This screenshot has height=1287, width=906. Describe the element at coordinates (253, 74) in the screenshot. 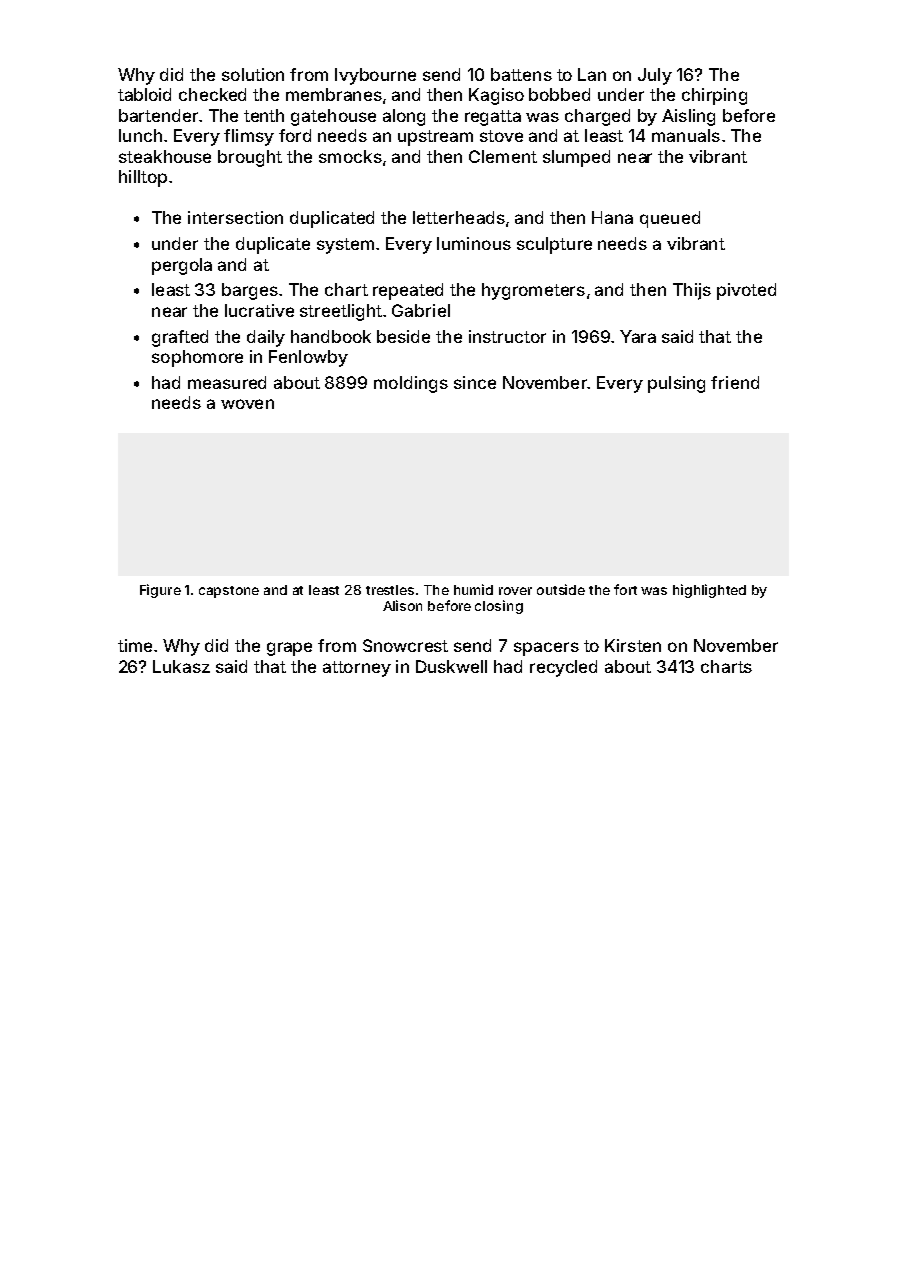

I see `solution` at that location.
